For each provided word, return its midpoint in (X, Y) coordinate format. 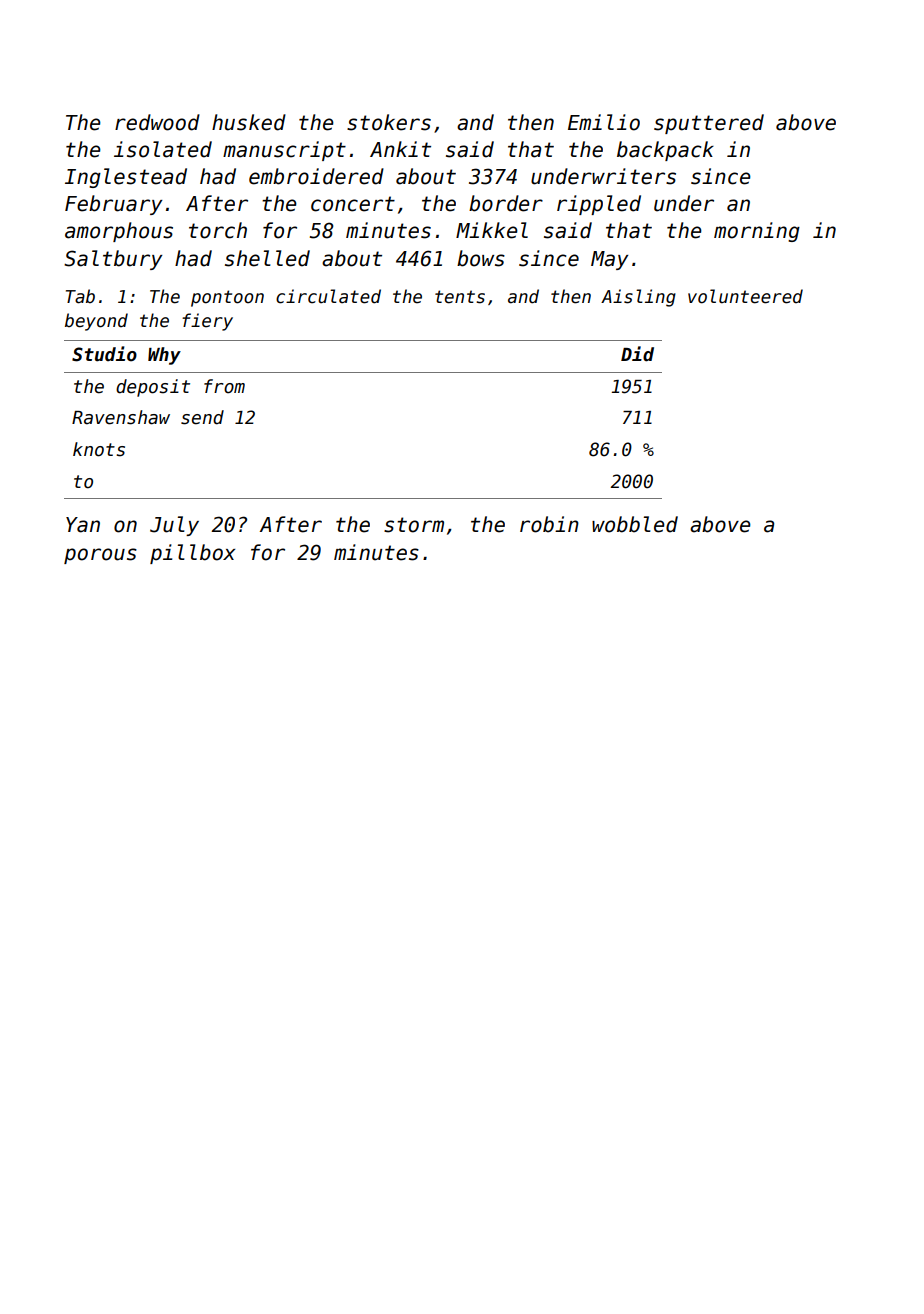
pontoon (227, 298)
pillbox (192, 554)
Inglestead (126, 178)
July (174, 526)
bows (481, 258)
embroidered (316, 176)
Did (637, 354)
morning (757, 232)
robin (549, 524)
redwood (157, 122)
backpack (665, 151)
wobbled (635, 524)
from (224, 386)
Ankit (400, 149)
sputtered (709, 124)
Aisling (638, 298)
